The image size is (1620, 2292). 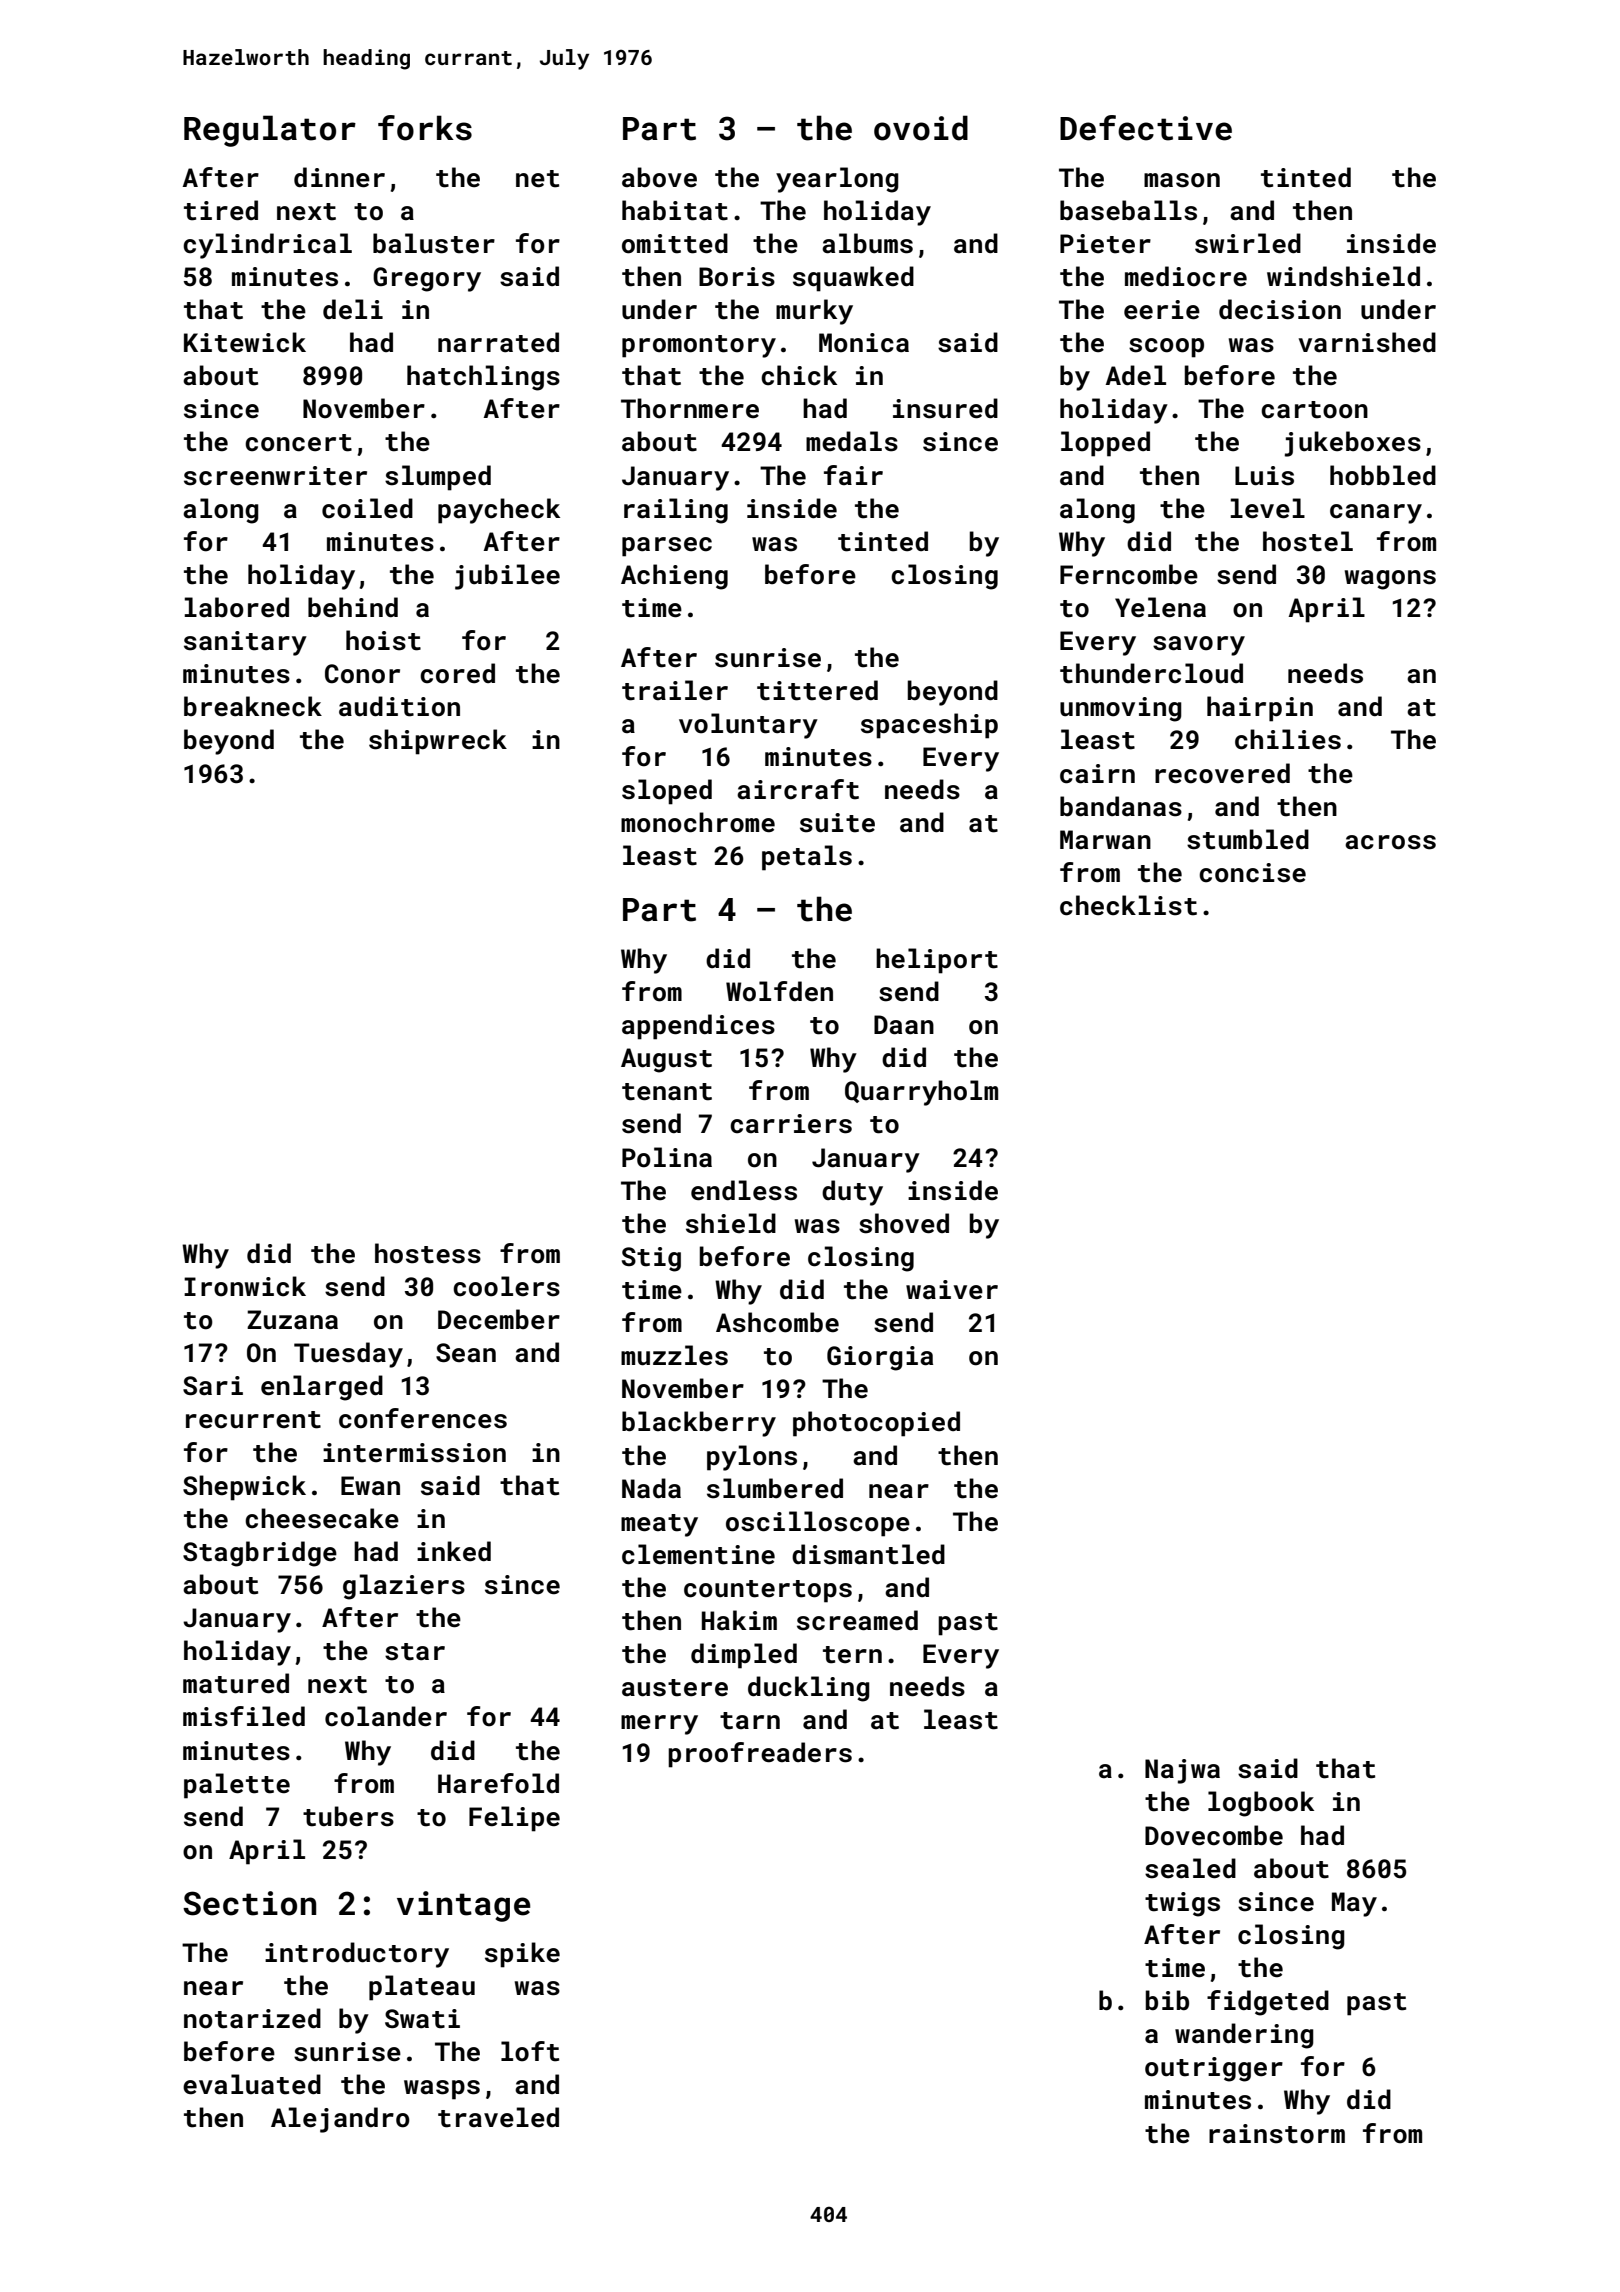 What do you see at coordinates (422, 2019) in the document?
I see `Swati` at bounding box center [422, 2019].
